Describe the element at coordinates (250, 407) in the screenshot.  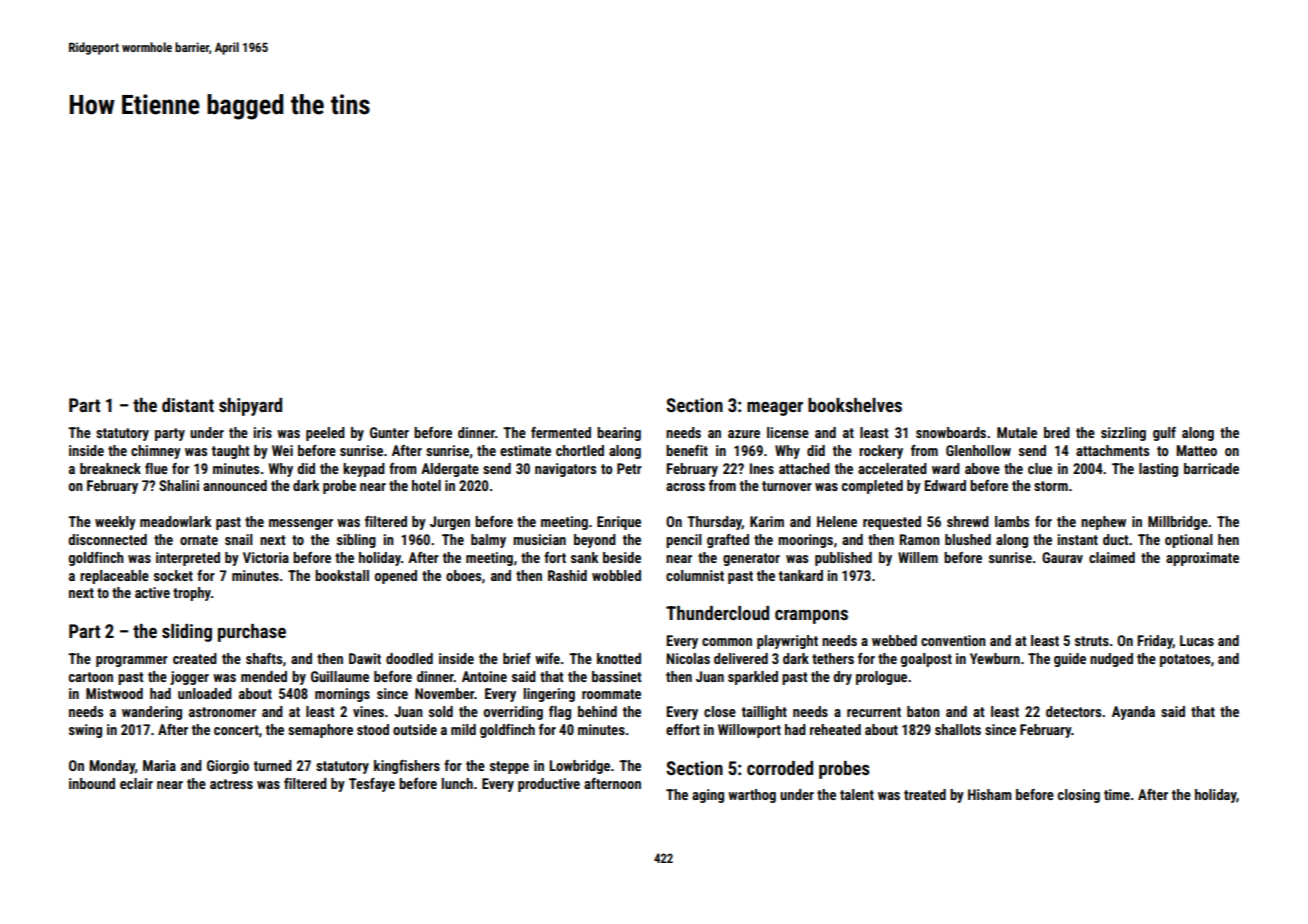
I see `shipyard` at that location.
